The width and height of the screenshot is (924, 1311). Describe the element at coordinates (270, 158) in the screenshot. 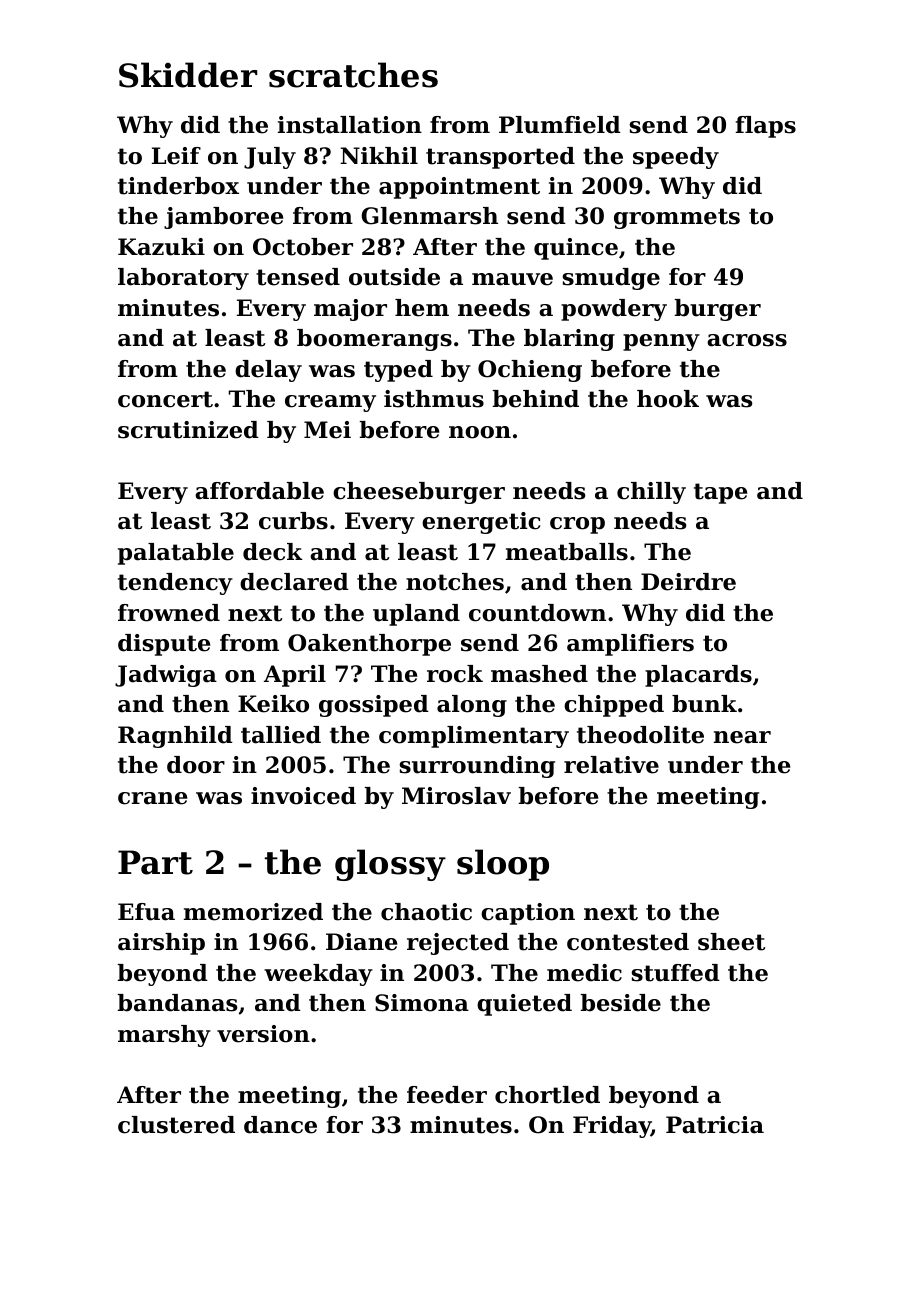

I see `July` at that location.
